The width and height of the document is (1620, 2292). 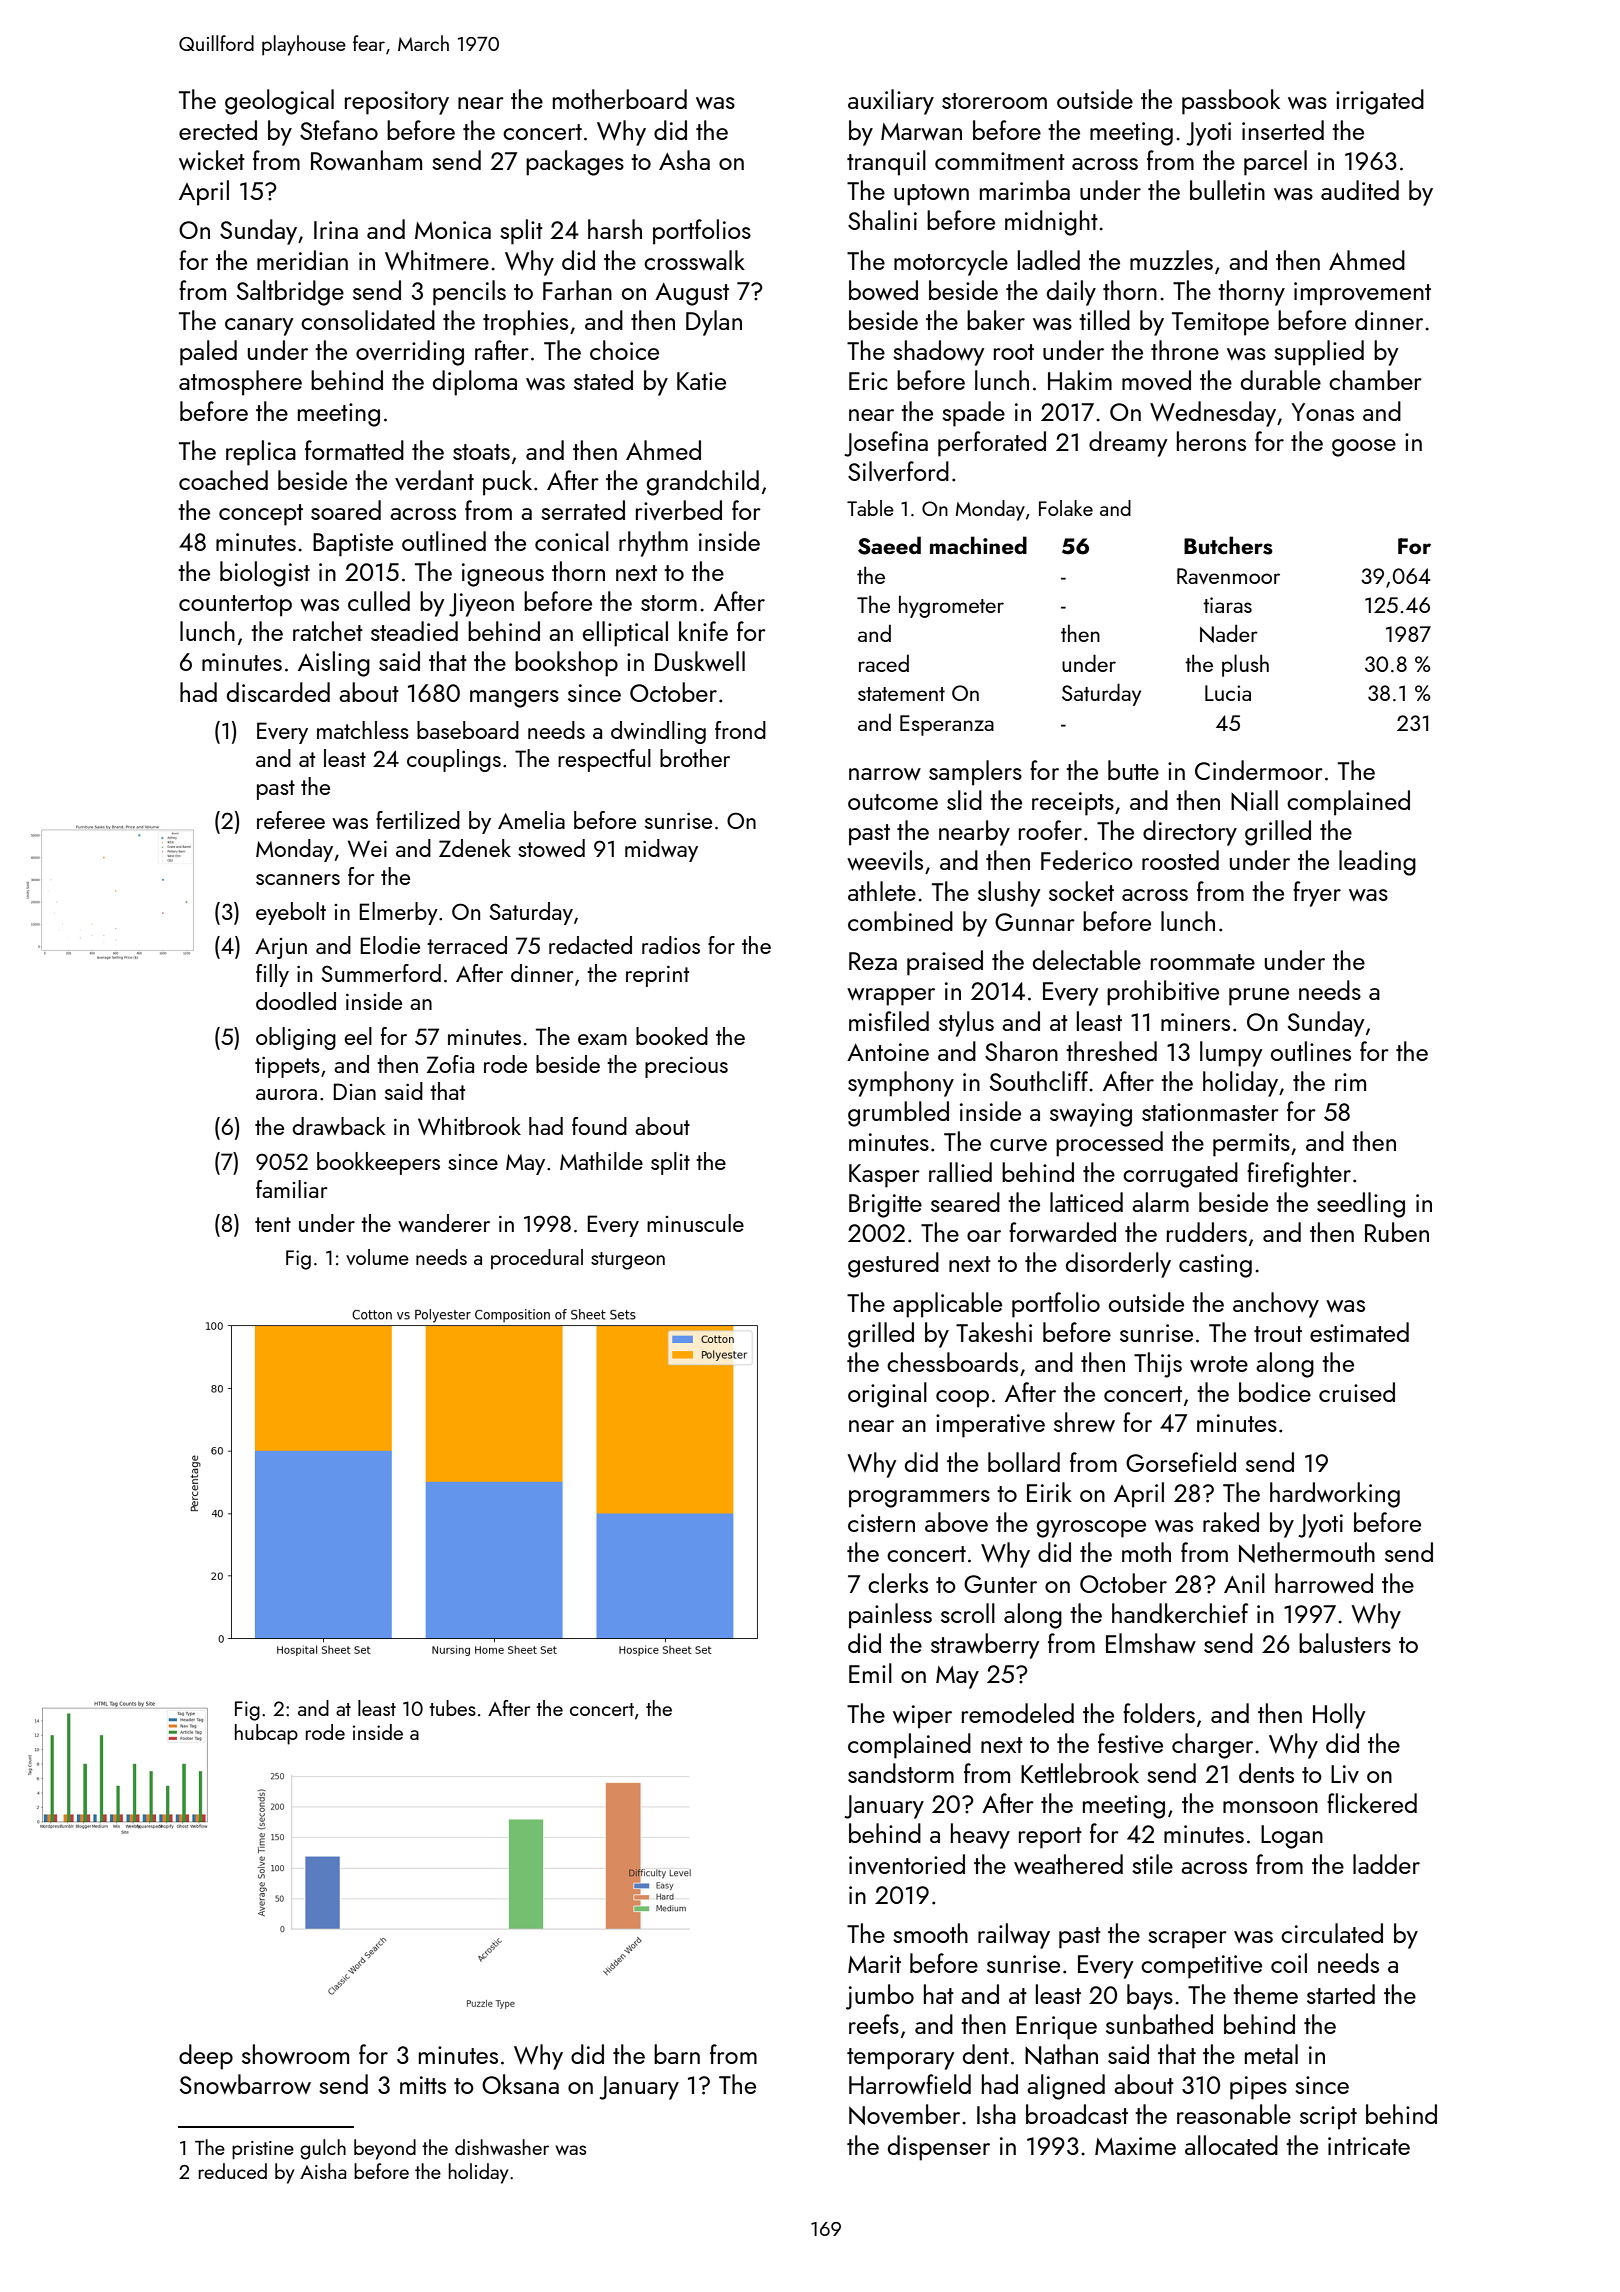 I want to click on tent, so click(x=273, y=1224).
